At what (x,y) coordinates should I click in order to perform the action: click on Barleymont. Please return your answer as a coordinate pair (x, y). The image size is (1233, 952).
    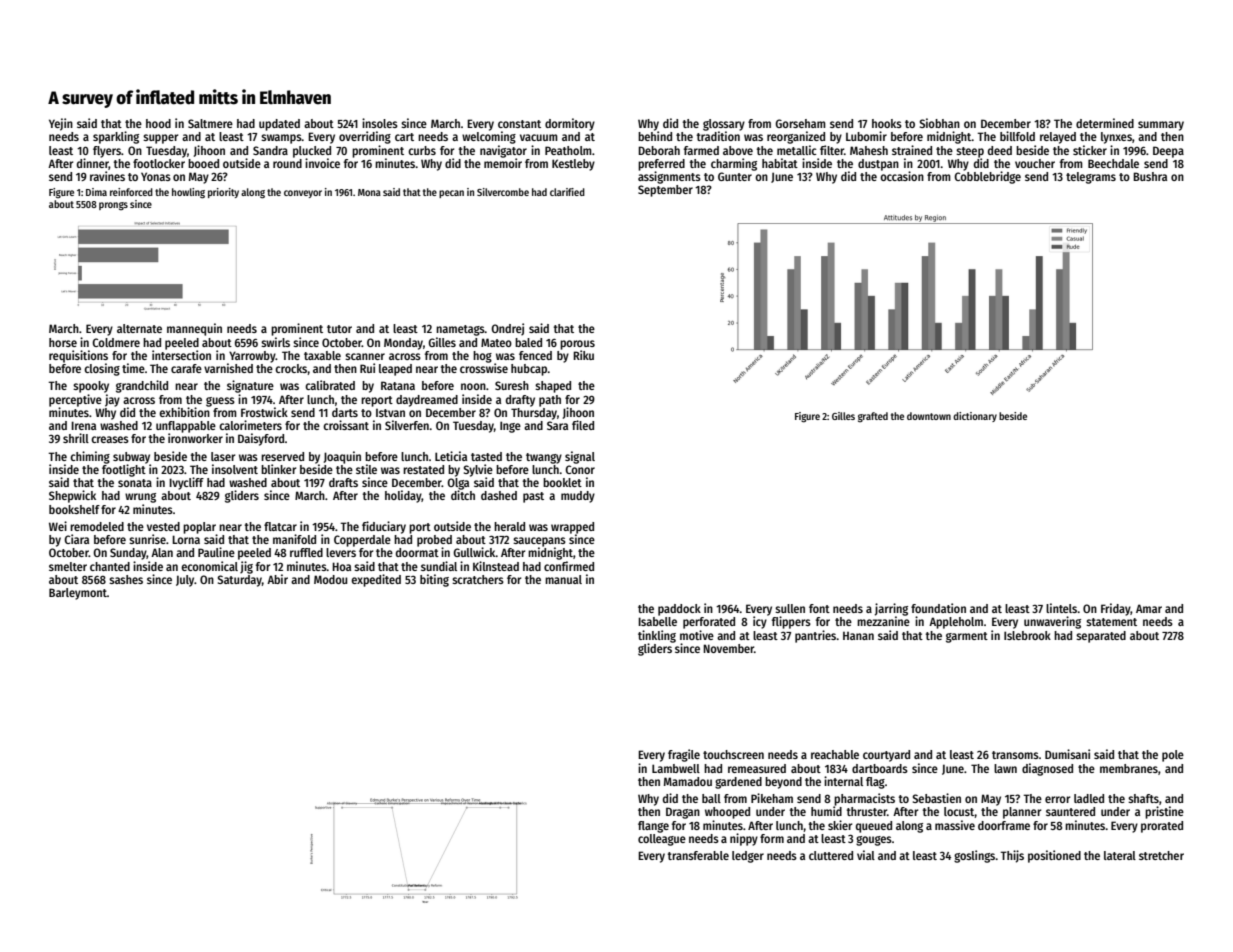
    Looking at the image, I should click on (78, 594).
